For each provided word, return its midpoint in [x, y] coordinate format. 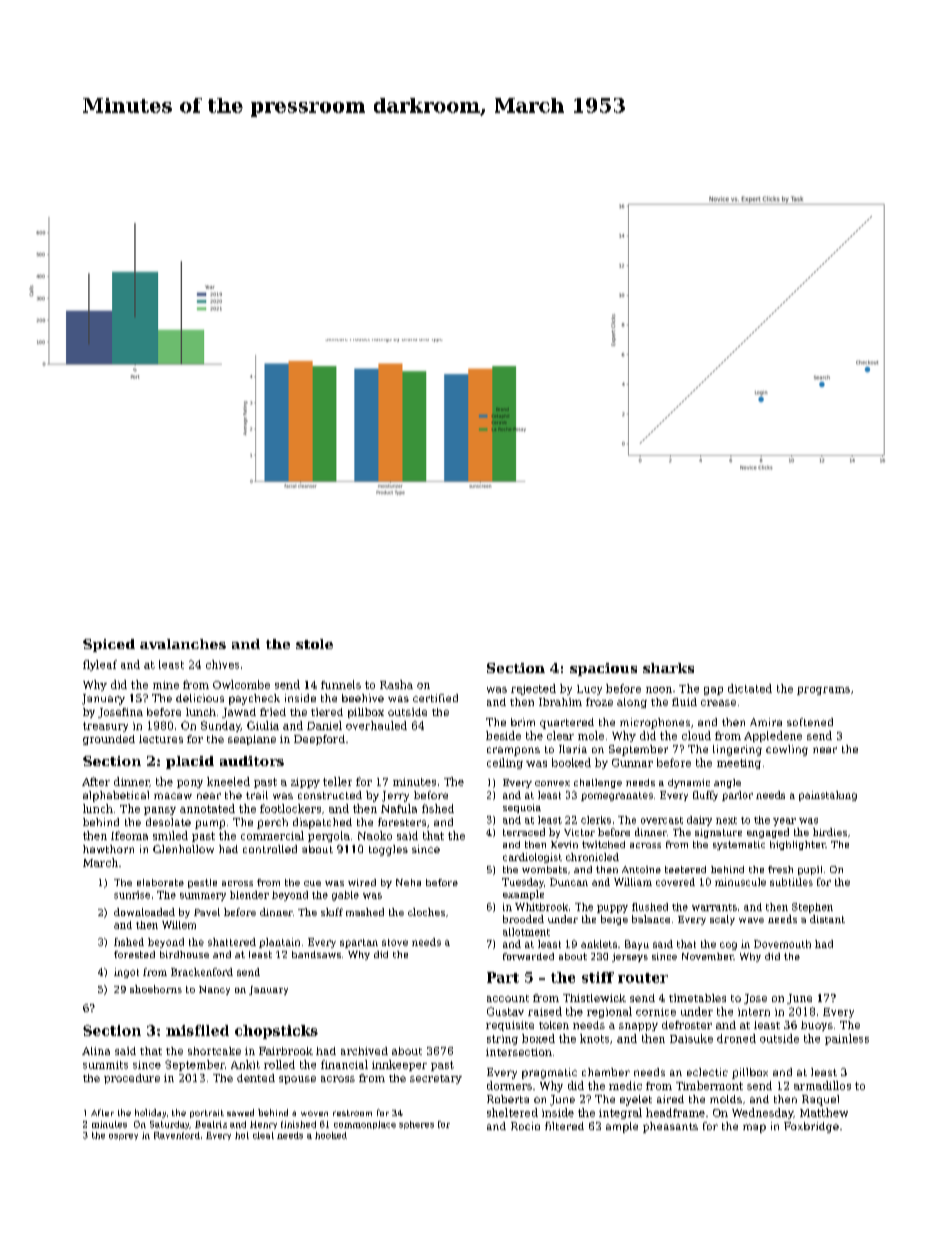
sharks [668, 668]
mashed [365, 912]
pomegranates [617, 796]
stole [314, 644]
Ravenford [177, 1135]
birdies [830, 832]
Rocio [525, 1126]
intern [754, 1012]
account [508, 998]
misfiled [197, 1030]
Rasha [396, 684]
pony [190, 784]
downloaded [144, 912]
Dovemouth [782, 944]
